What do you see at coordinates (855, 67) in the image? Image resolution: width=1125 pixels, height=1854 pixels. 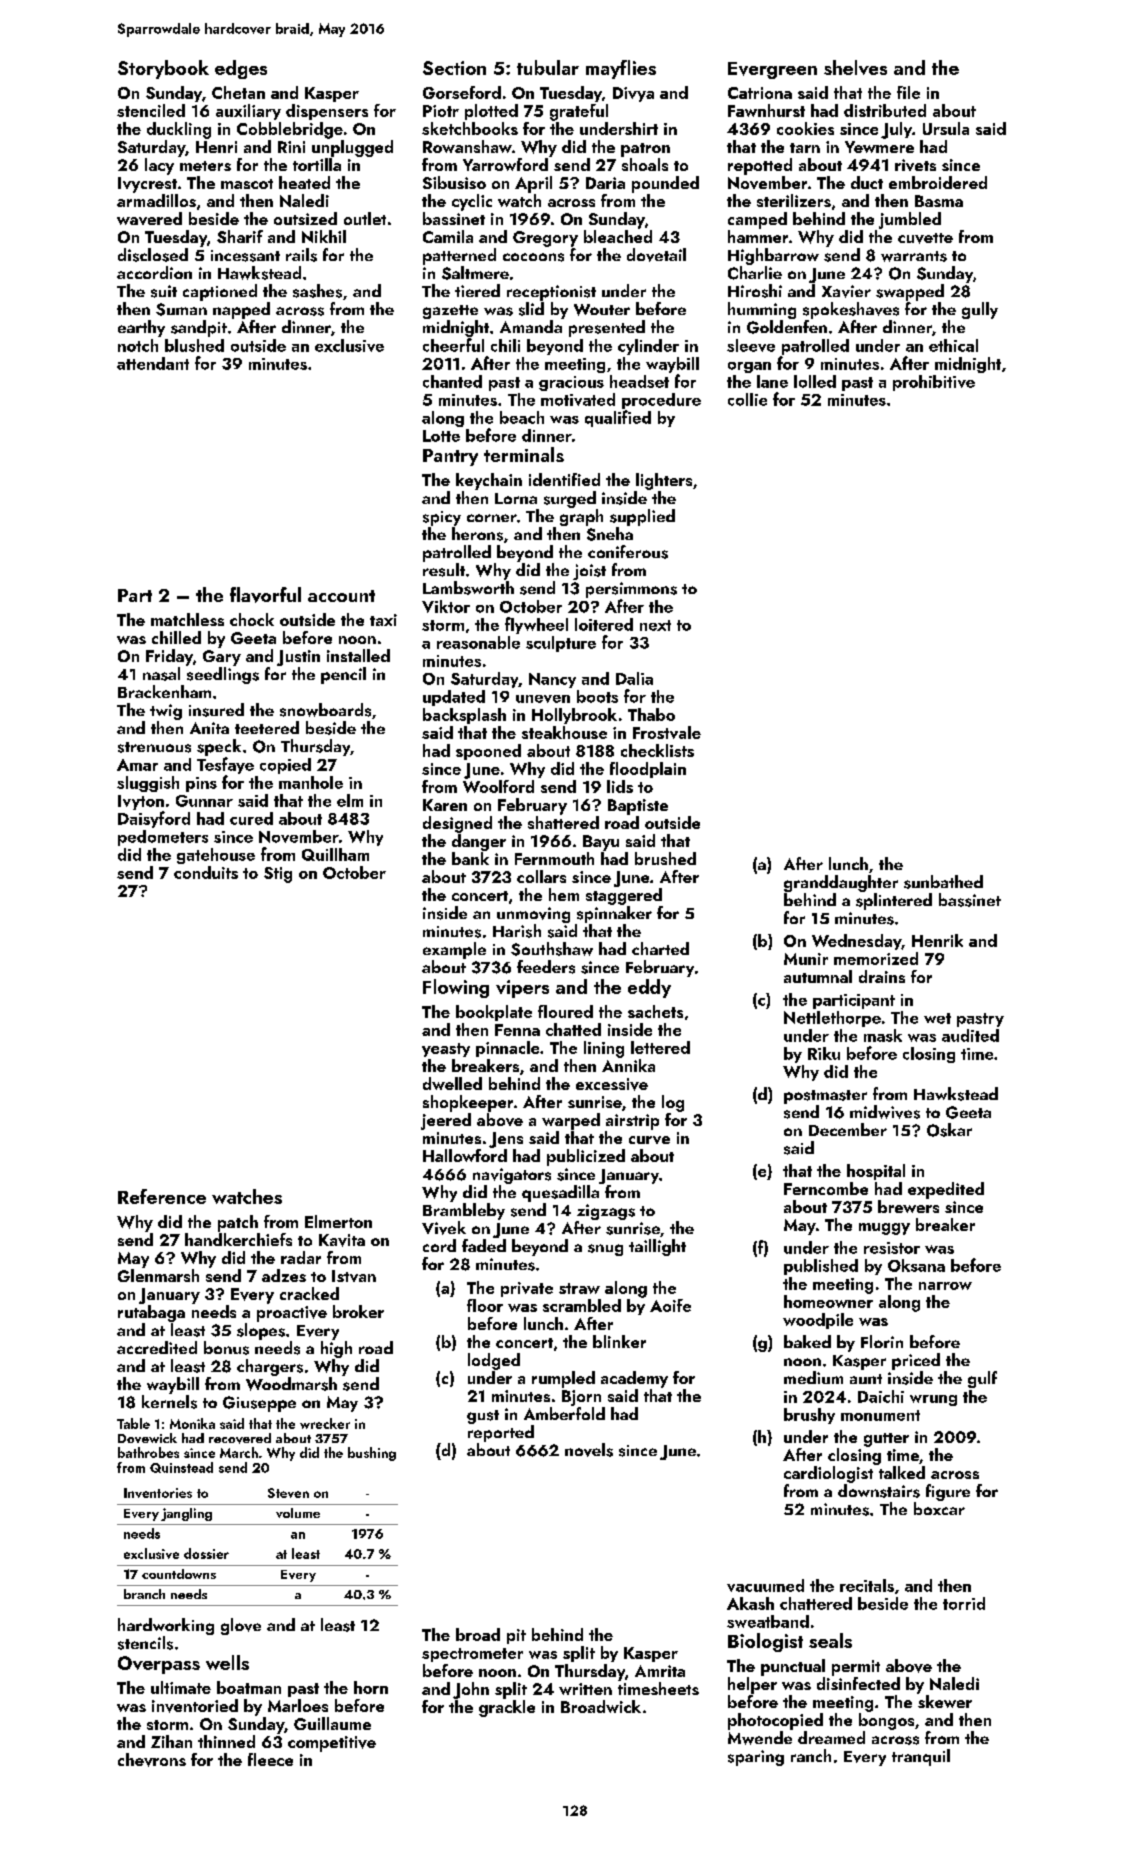 I see `shelves` at bounding box center [855, 67].
